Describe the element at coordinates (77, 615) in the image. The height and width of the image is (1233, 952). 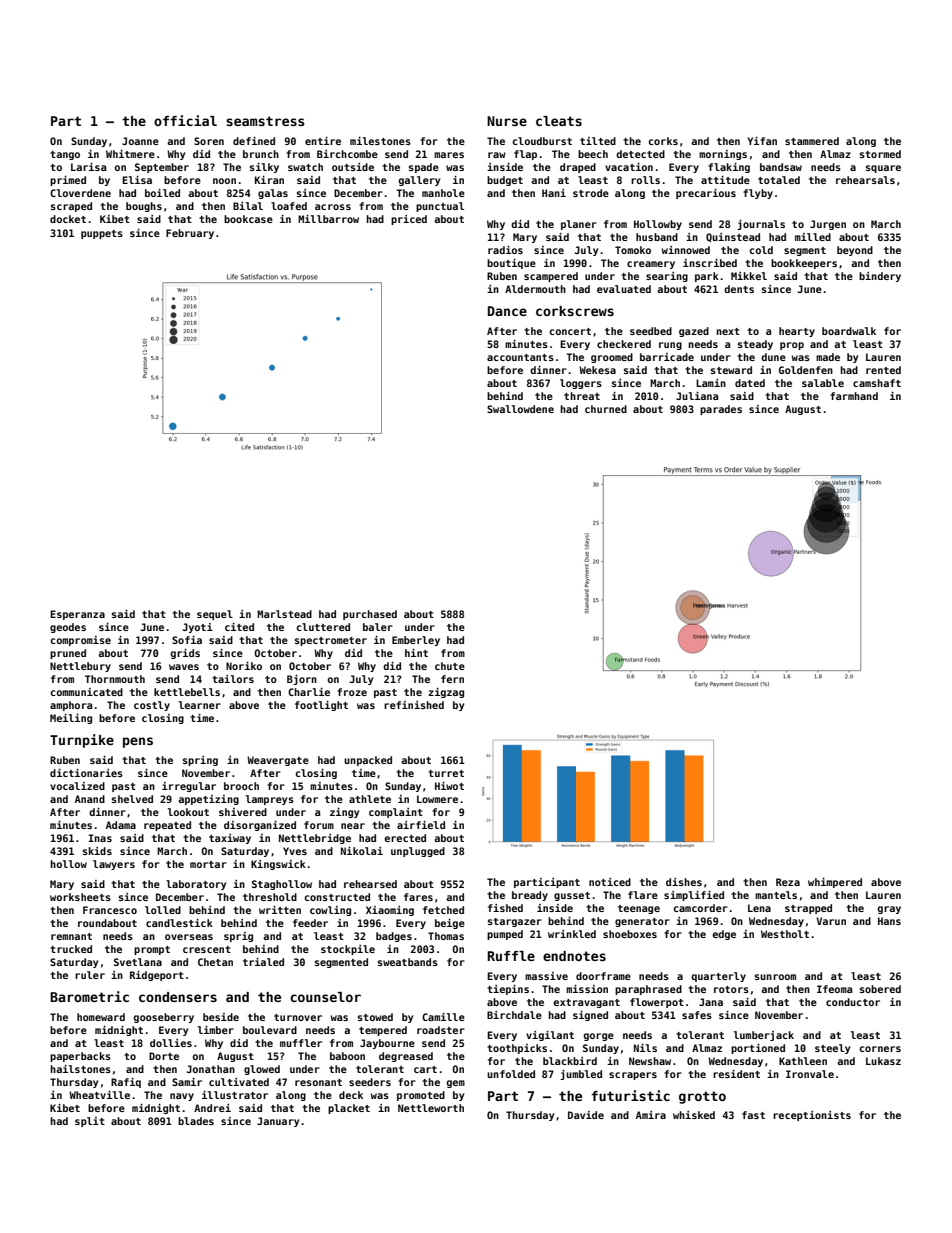
I see `Esperanza` at that location.
